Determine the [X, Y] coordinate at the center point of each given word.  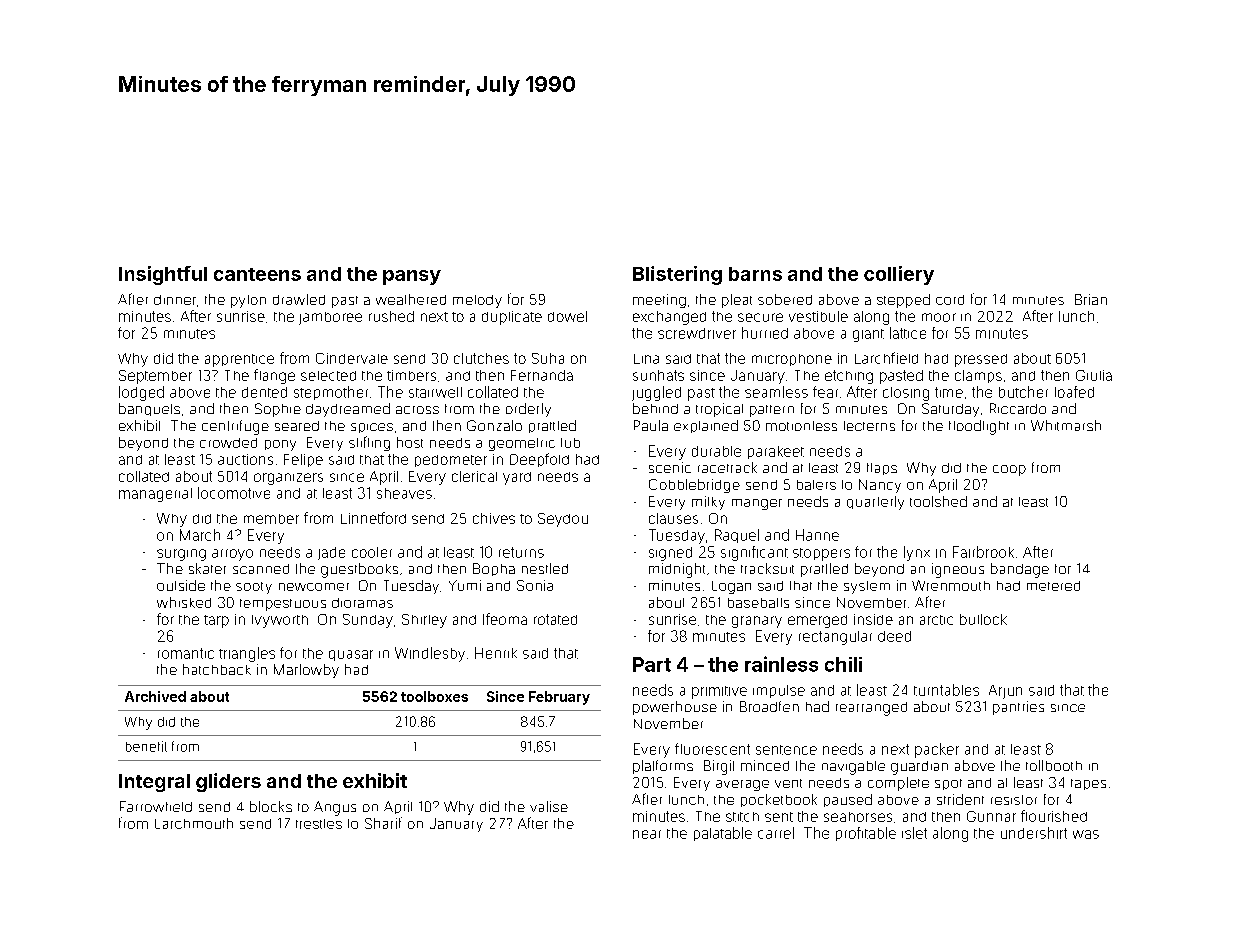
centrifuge [235, 427]
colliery [899, 275]
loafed [1074, 392]
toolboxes [434, 696]
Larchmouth [194, 823]
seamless [776, 392]
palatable [723, 834]
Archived [155, 696]
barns [755, 274]
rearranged [871, 709]
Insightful [163, 275]
